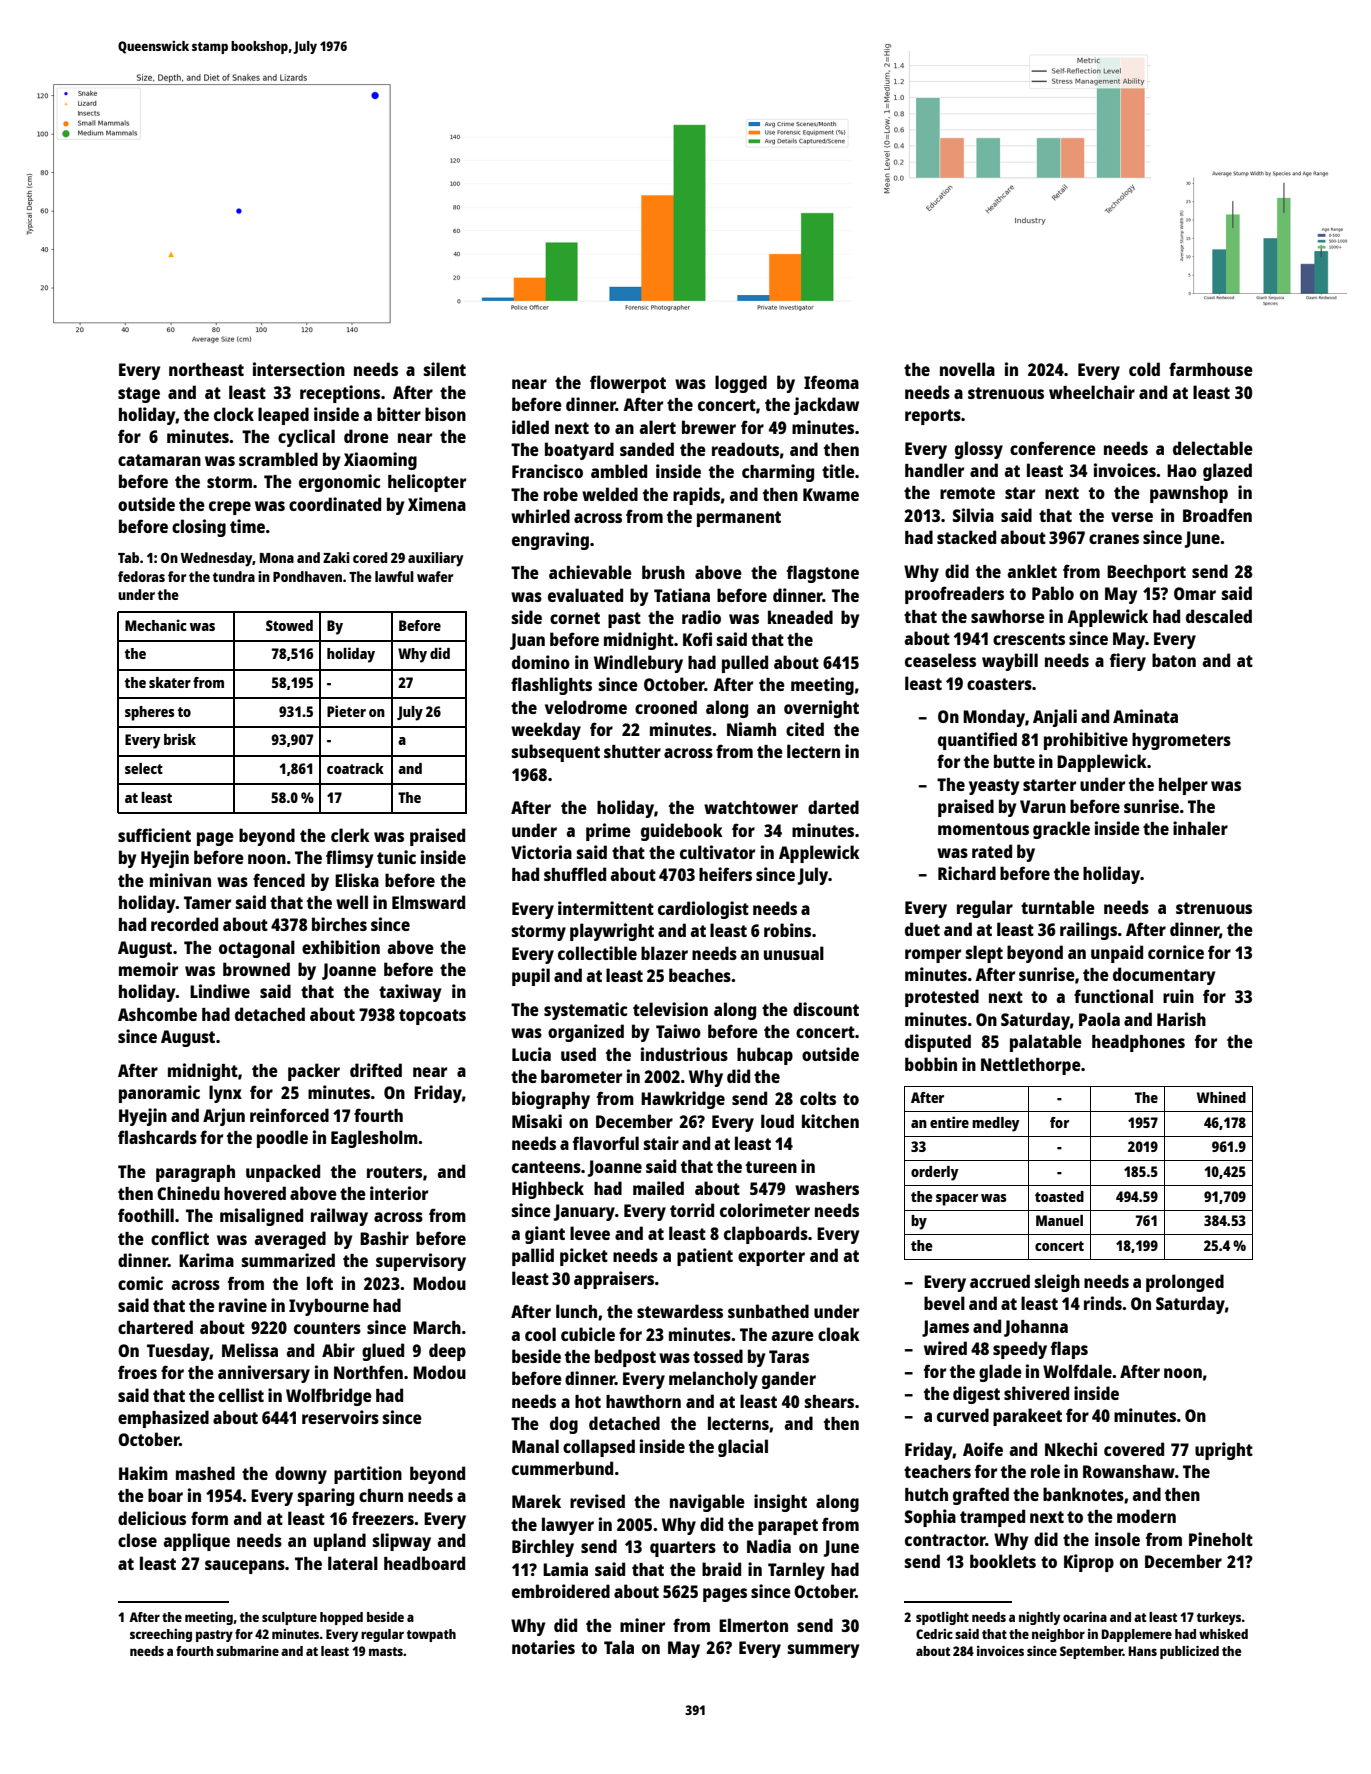 The image size is (1371, 1774). Describe the element at coordinates (1221, 1097) in the screenshot. I see `Whined` at that location.
